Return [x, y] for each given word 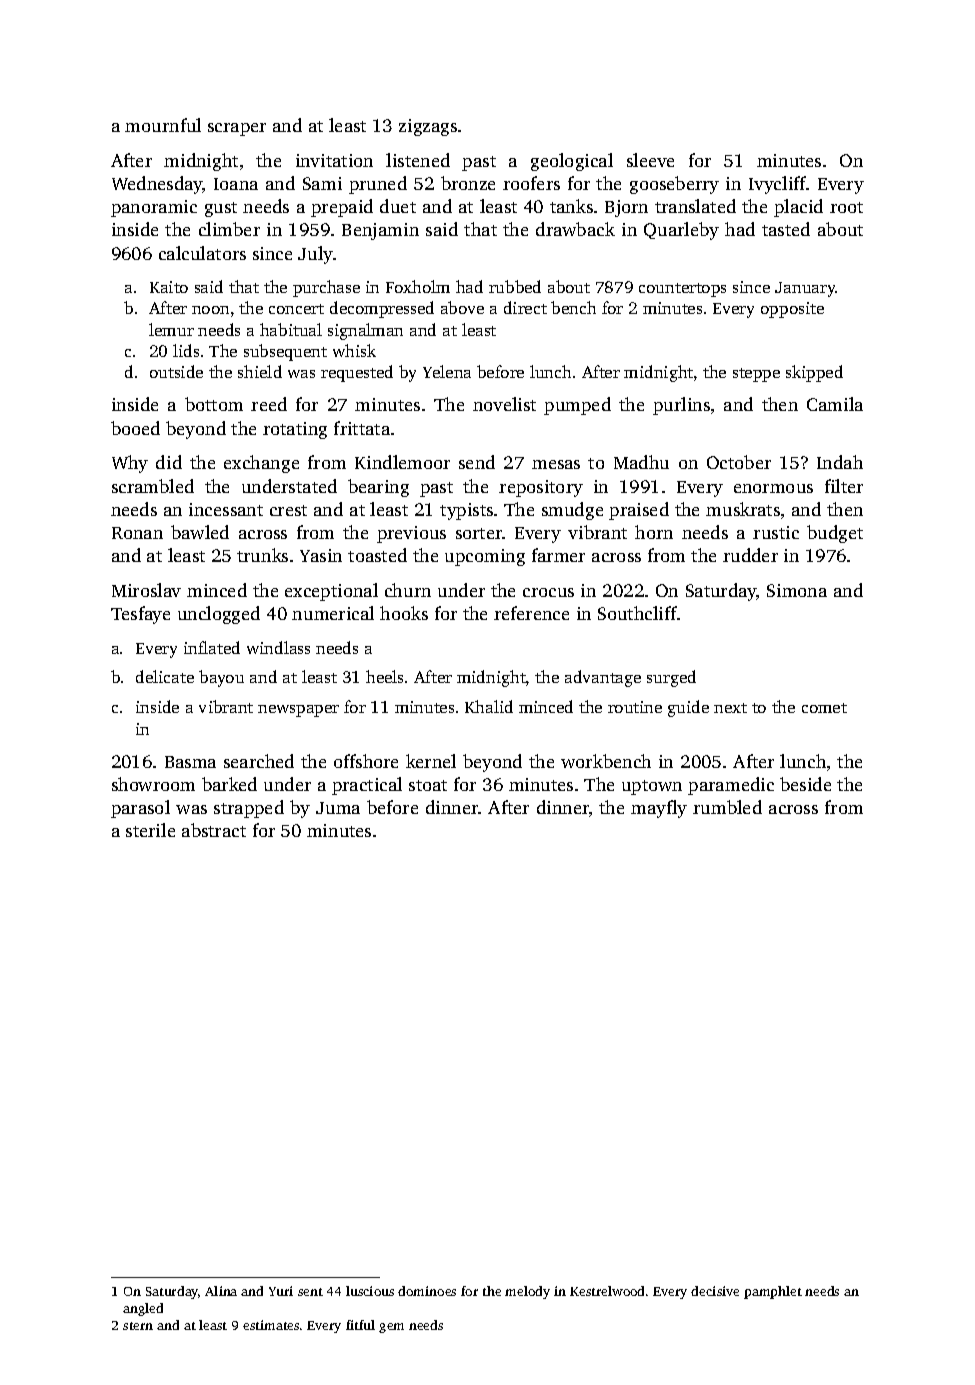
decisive [715, 1291]
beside [805, 784]
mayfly [659, 809]
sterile [150, 830]
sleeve [650, 160]
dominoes [427, 1291]
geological [572, 162]
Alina [221, 1291]
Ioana [236, 184]
